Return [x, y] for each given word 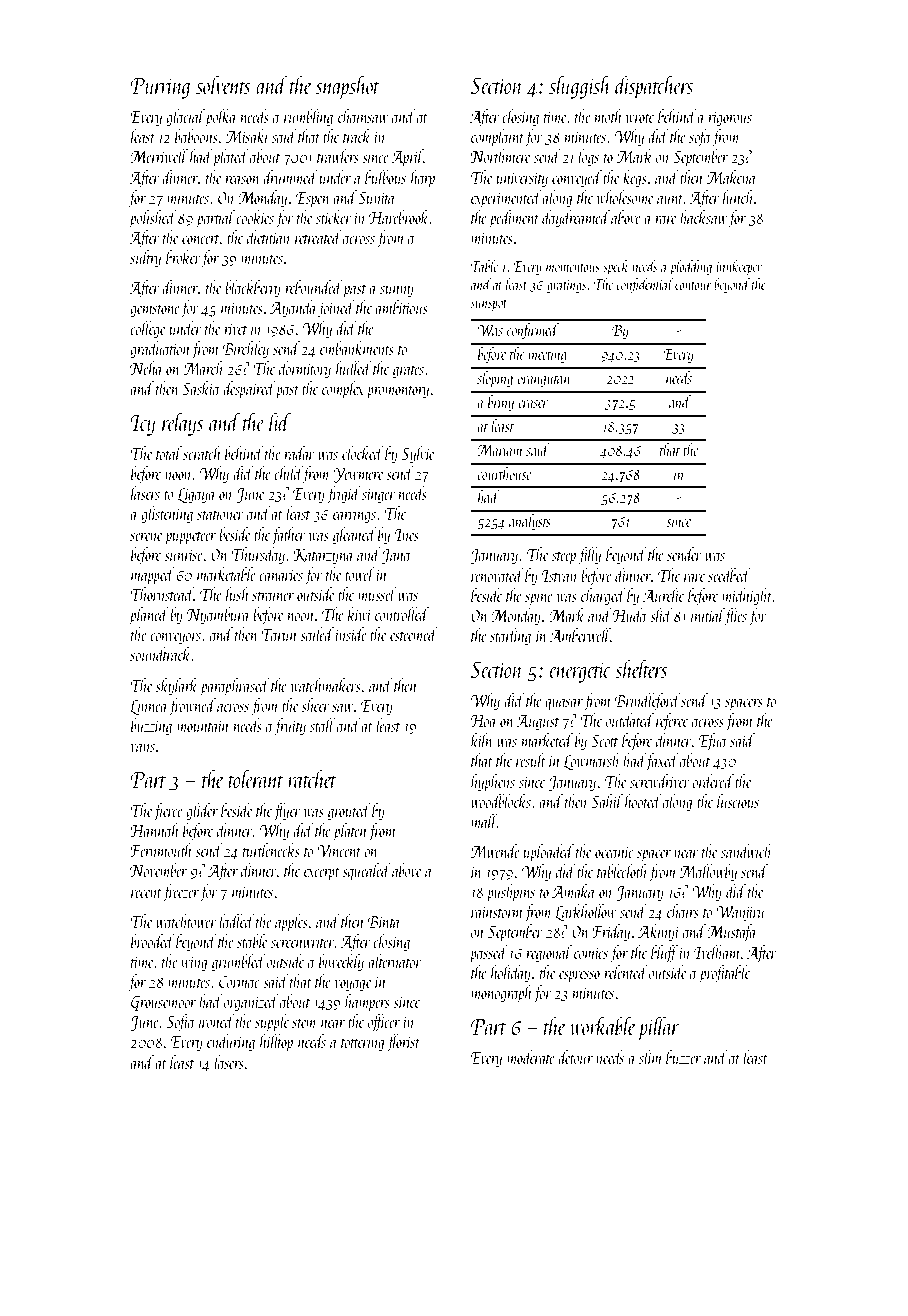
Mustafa [731, 933]
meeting [548, 356]
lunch [738, 197]
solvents [223, 84]
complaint [498, 138]
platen [350, 832]
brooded [152, 941]
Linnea [148, 707]
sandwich [746, 851]
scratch [202, 453]
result [531, 760]
